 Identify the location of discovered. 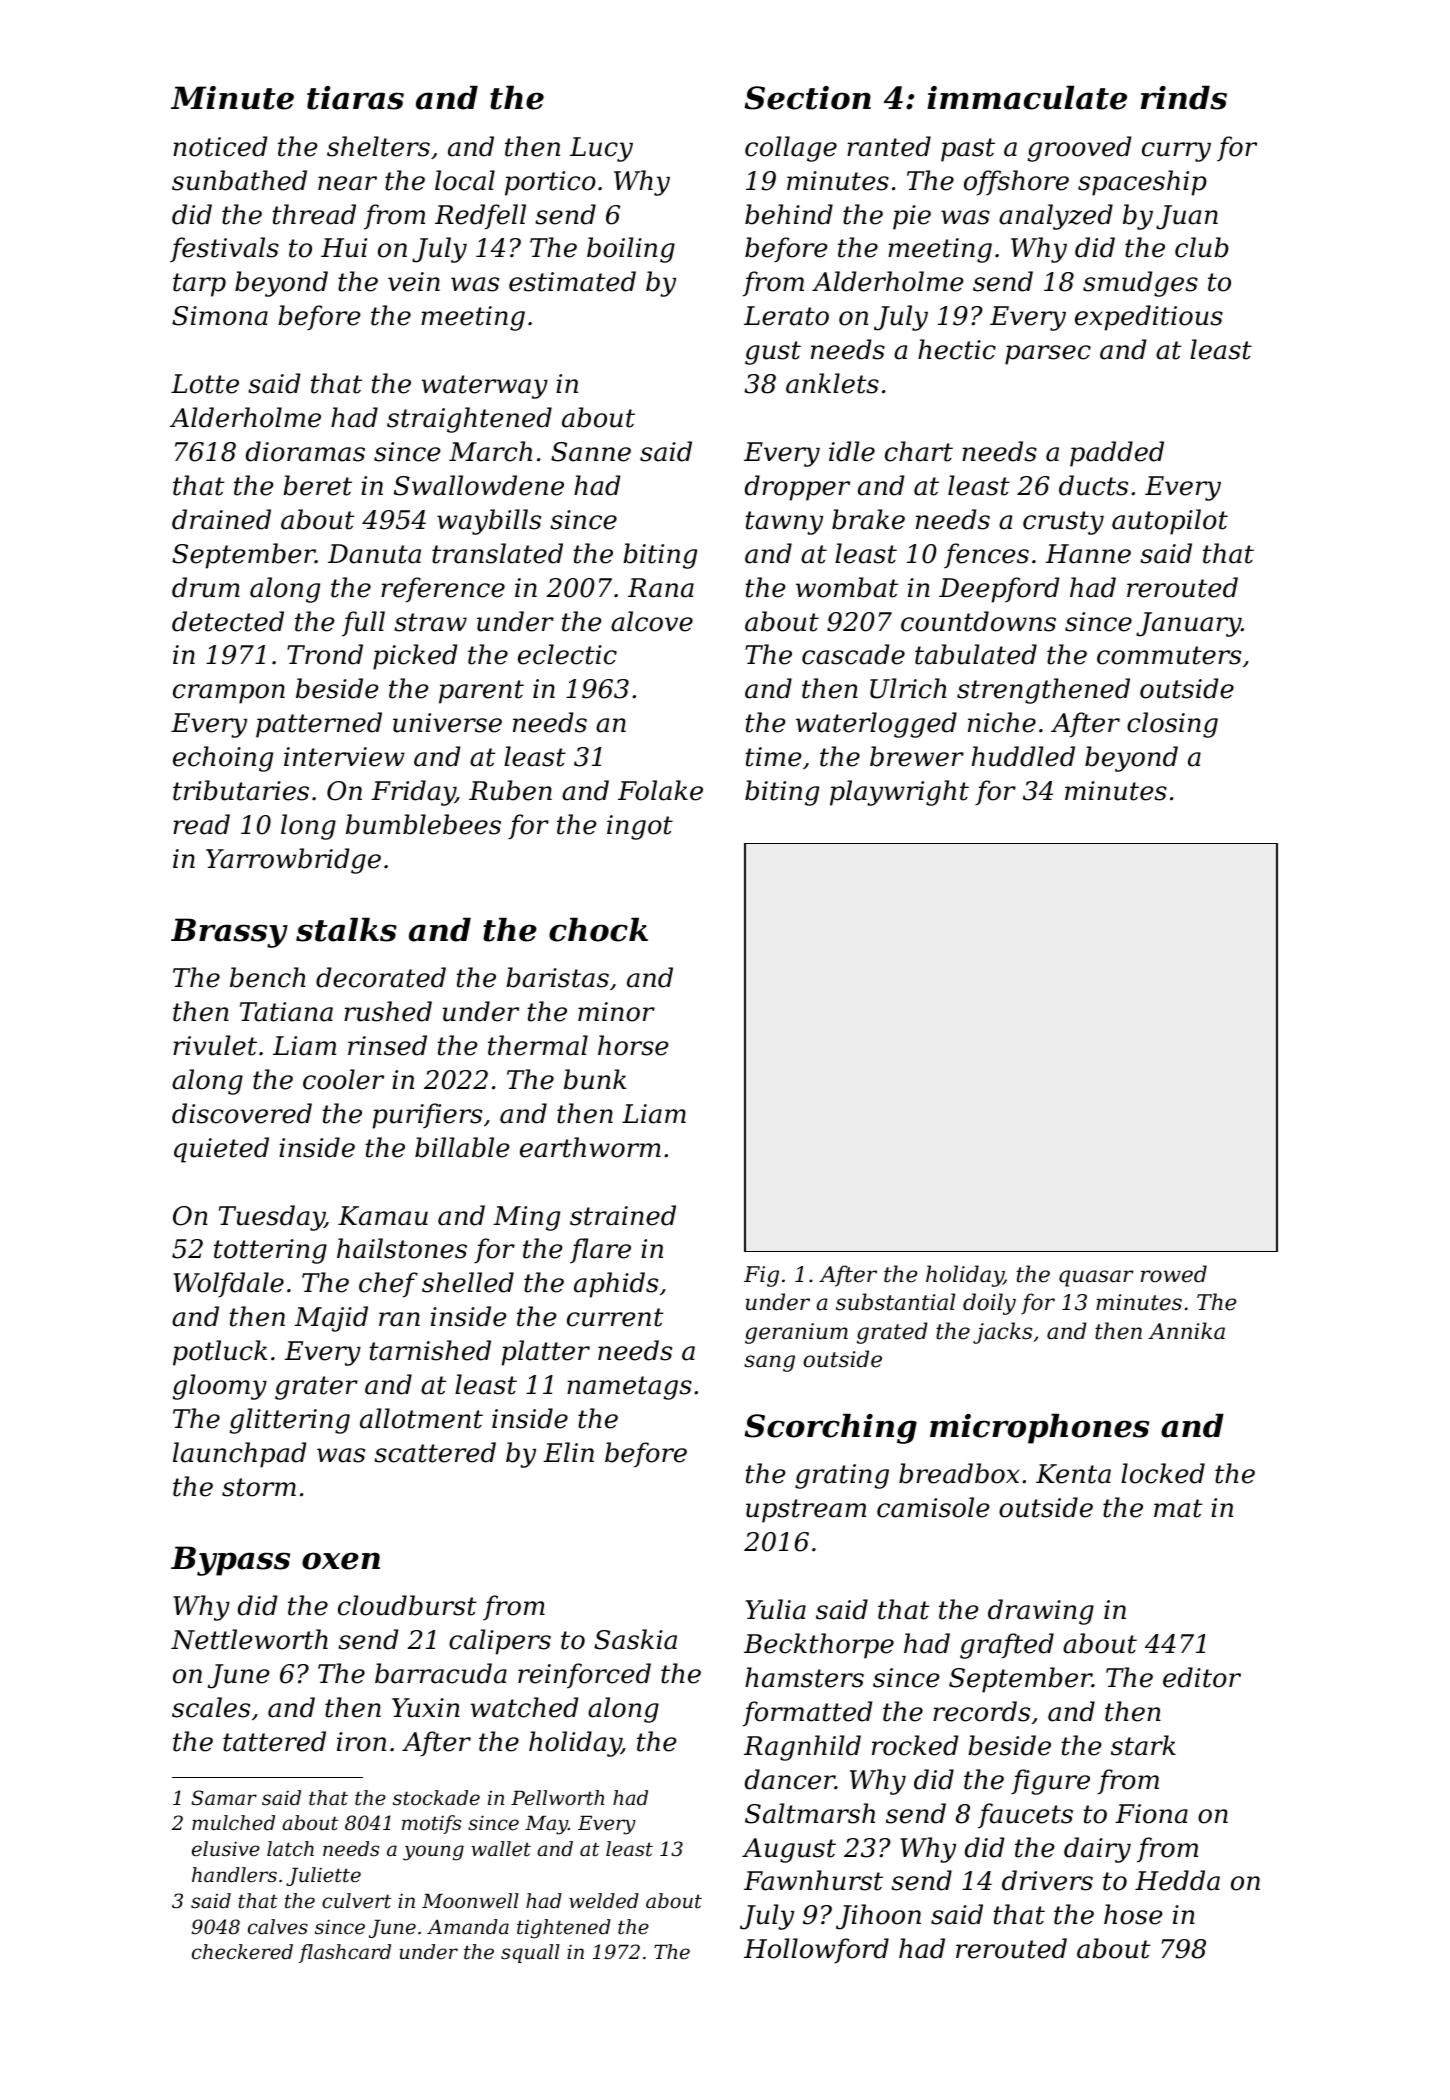
(242, 1113).
